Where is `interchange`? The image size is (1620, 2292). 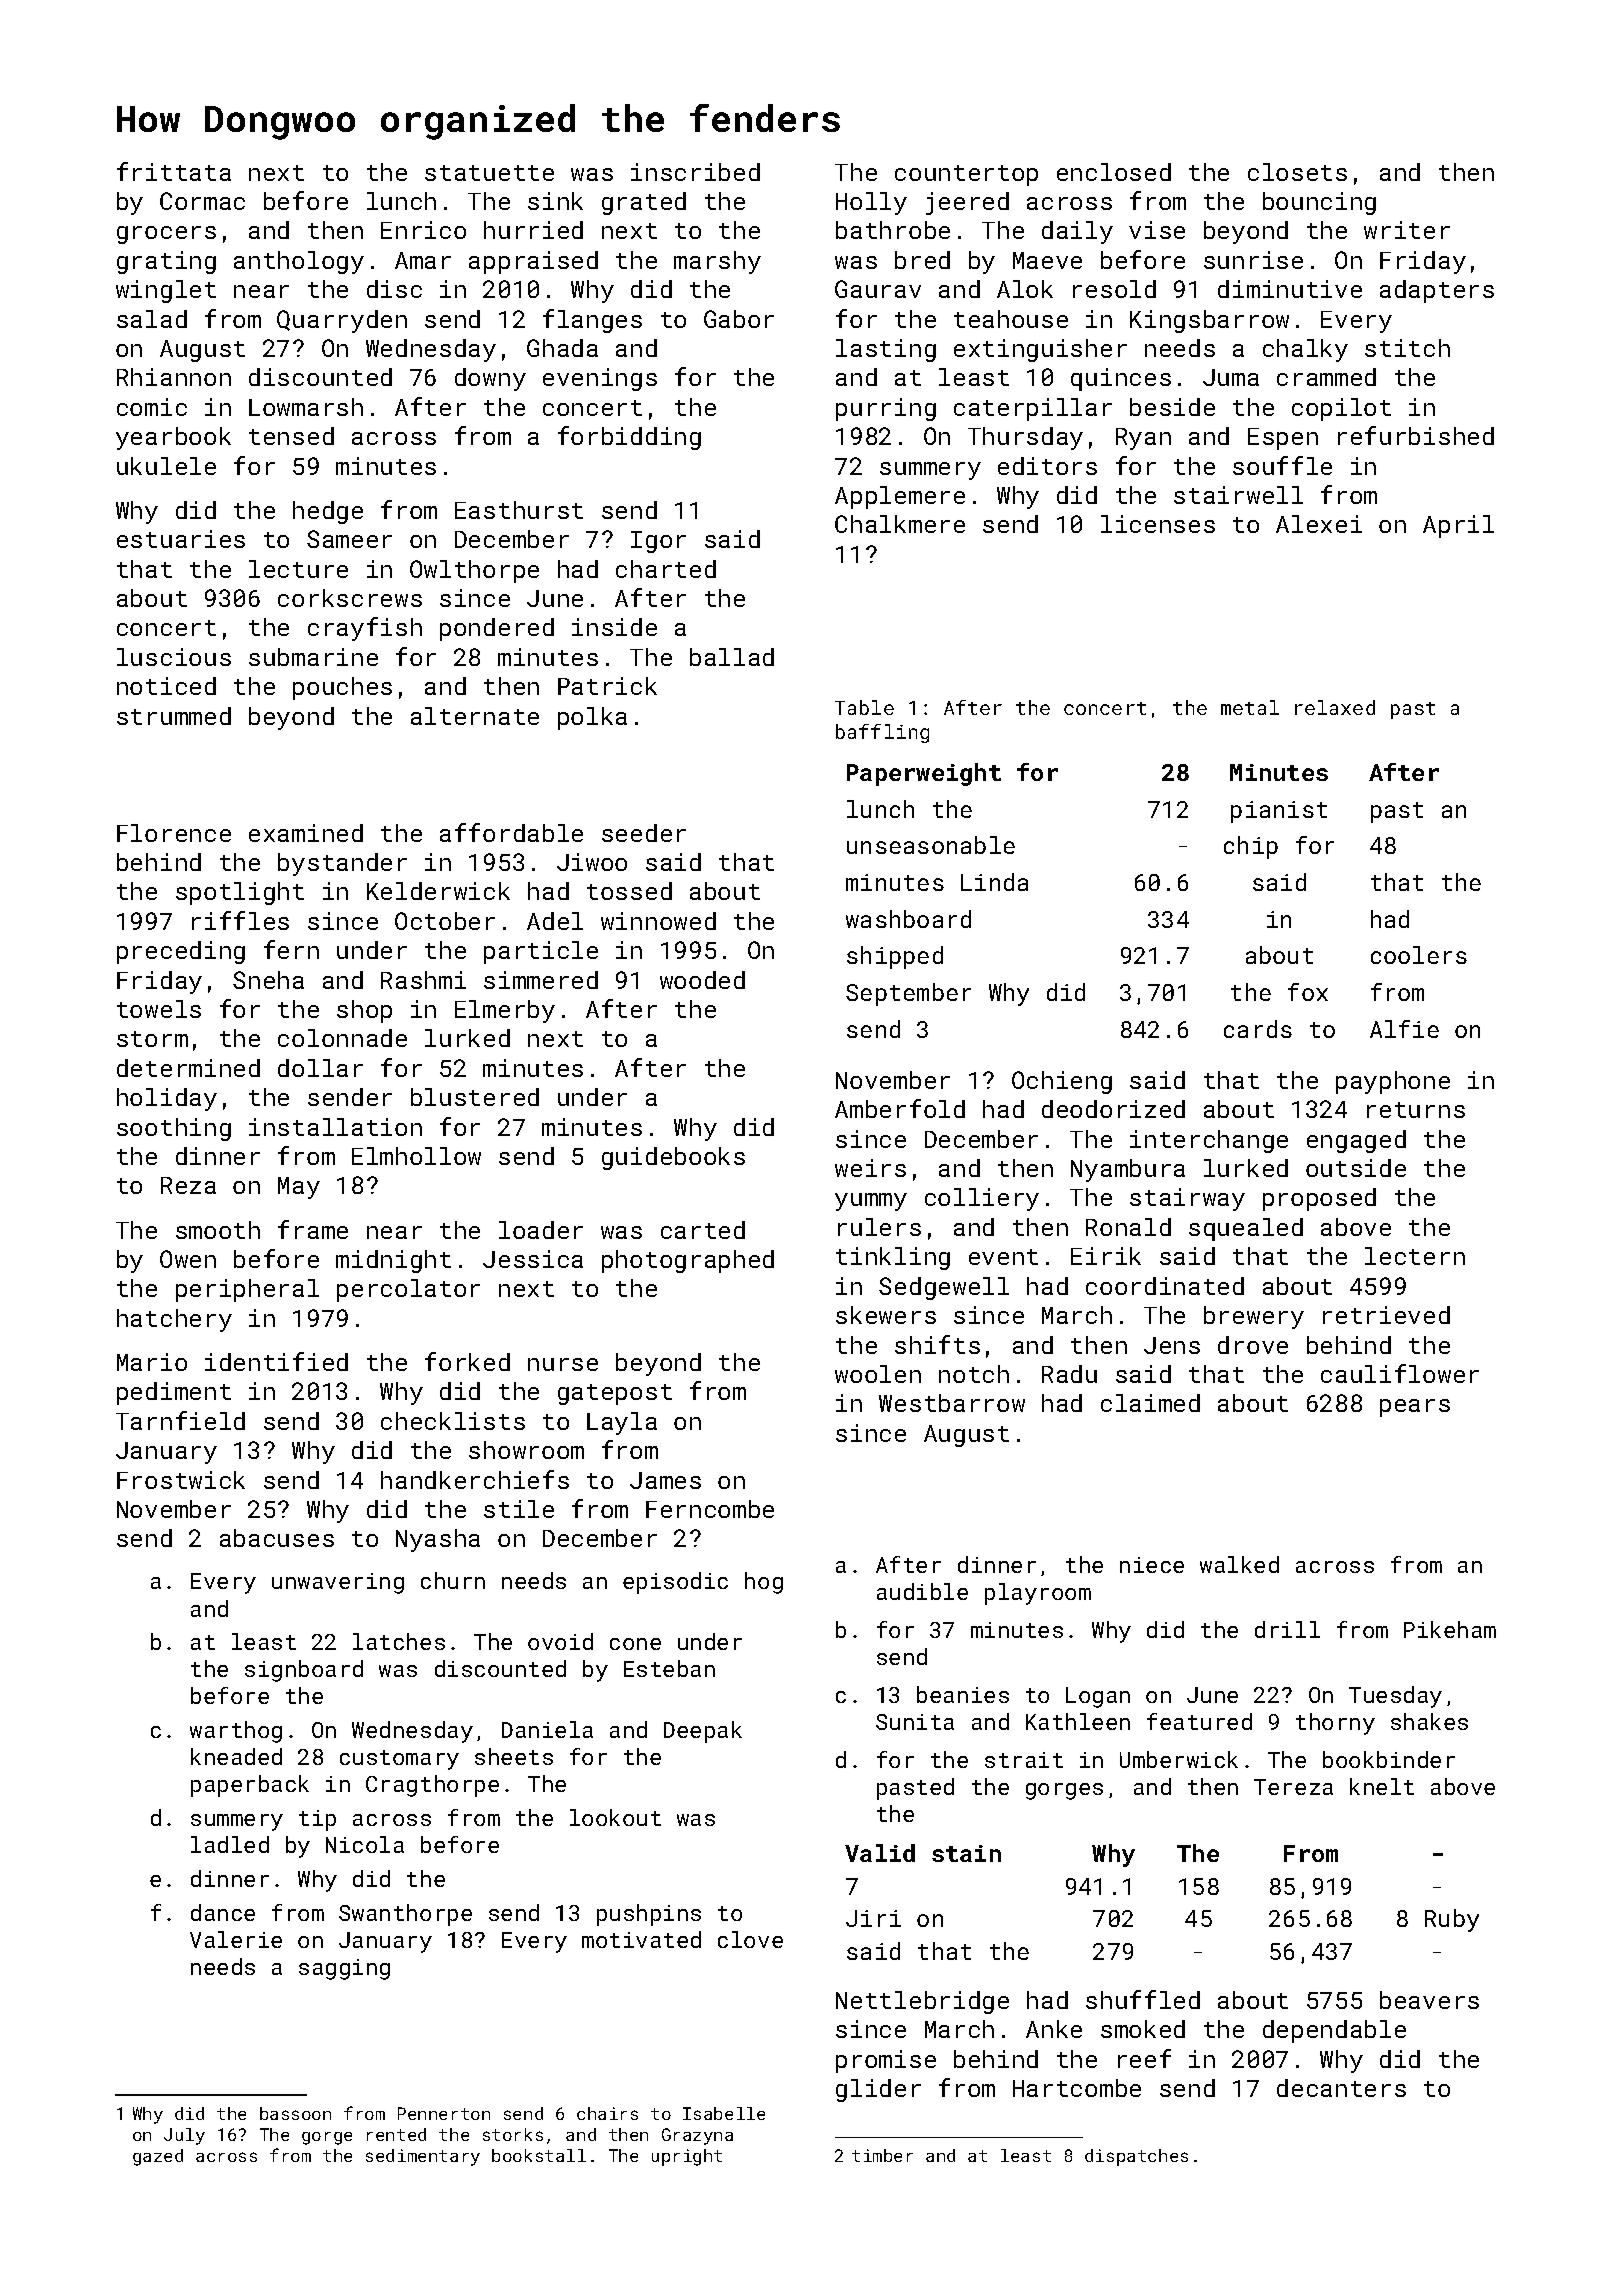 interchange is located at coordinates (1209, 1141).
